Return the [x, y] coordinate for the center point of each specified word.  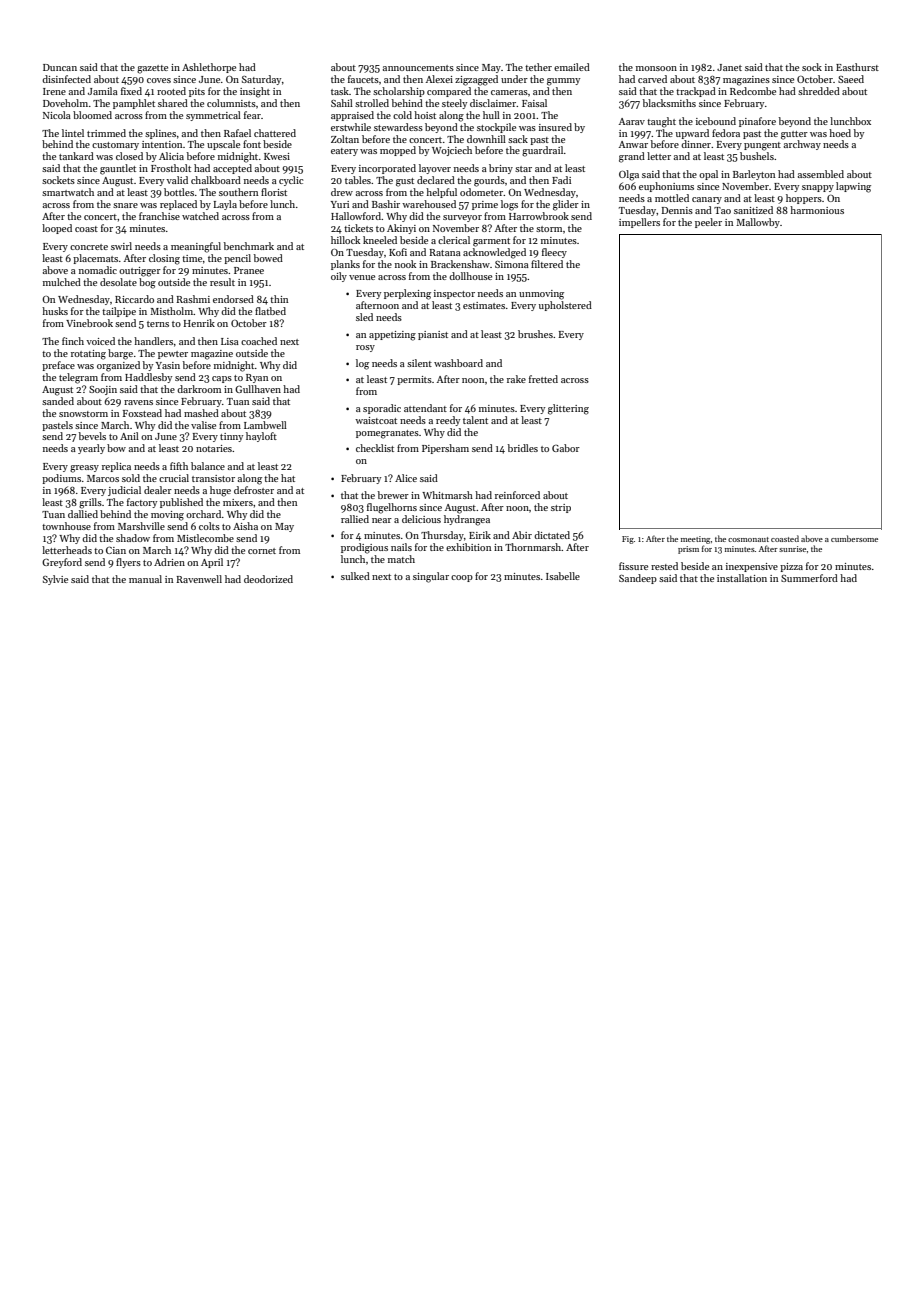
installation [742, 578]
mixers [238, 502]
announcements [418, 68]
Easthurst [857, 67]
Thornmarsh [533, 547]
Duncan [60, 67]
